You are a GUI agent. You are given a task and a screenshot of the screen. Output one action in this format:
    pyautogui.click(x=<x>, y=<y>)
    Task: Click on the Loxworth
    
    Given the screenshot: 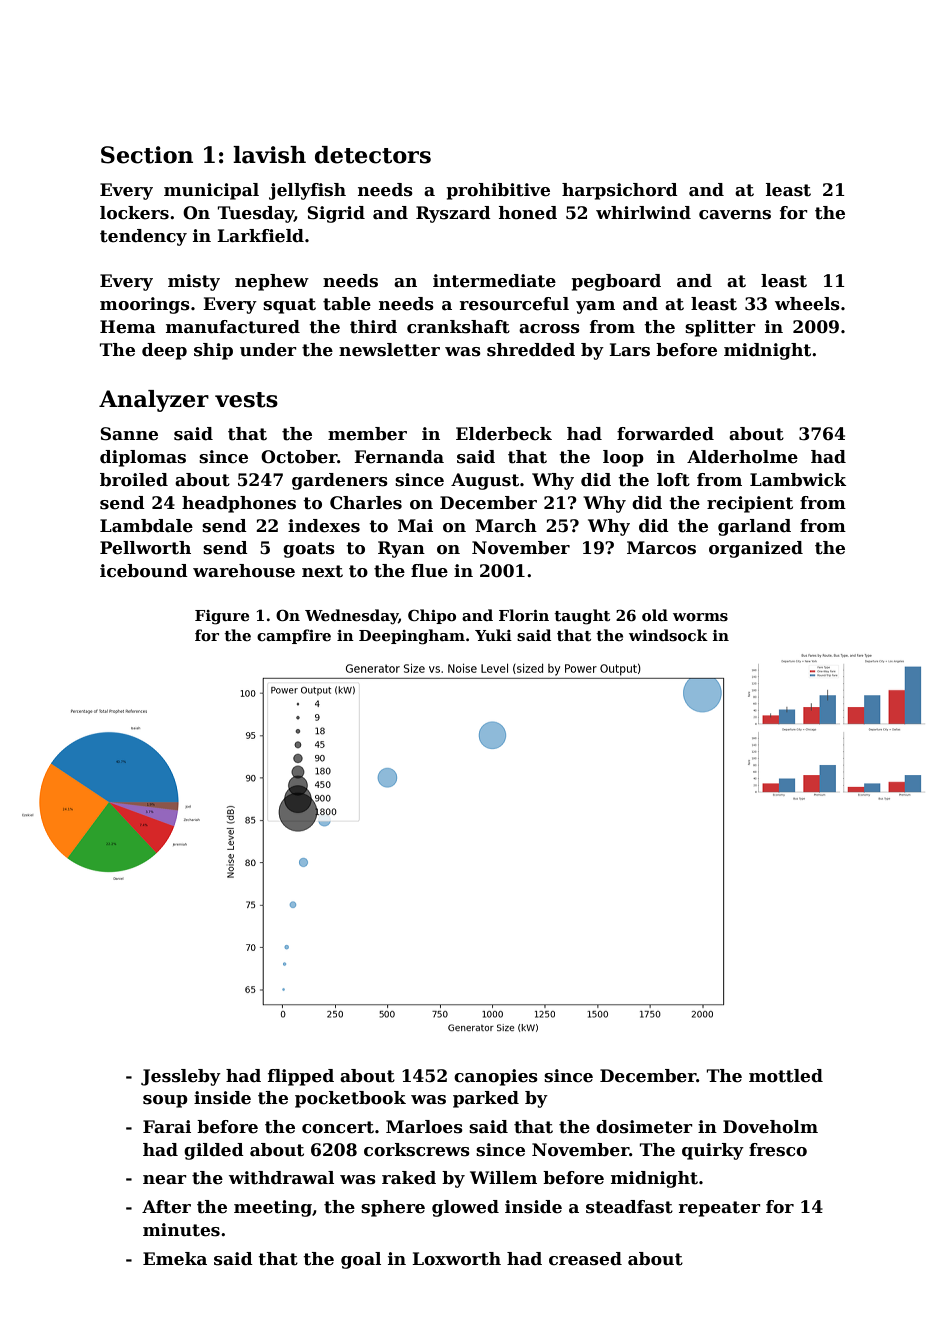 What is the action you would take?
    pyautogui.click(x=456, y=1259)
